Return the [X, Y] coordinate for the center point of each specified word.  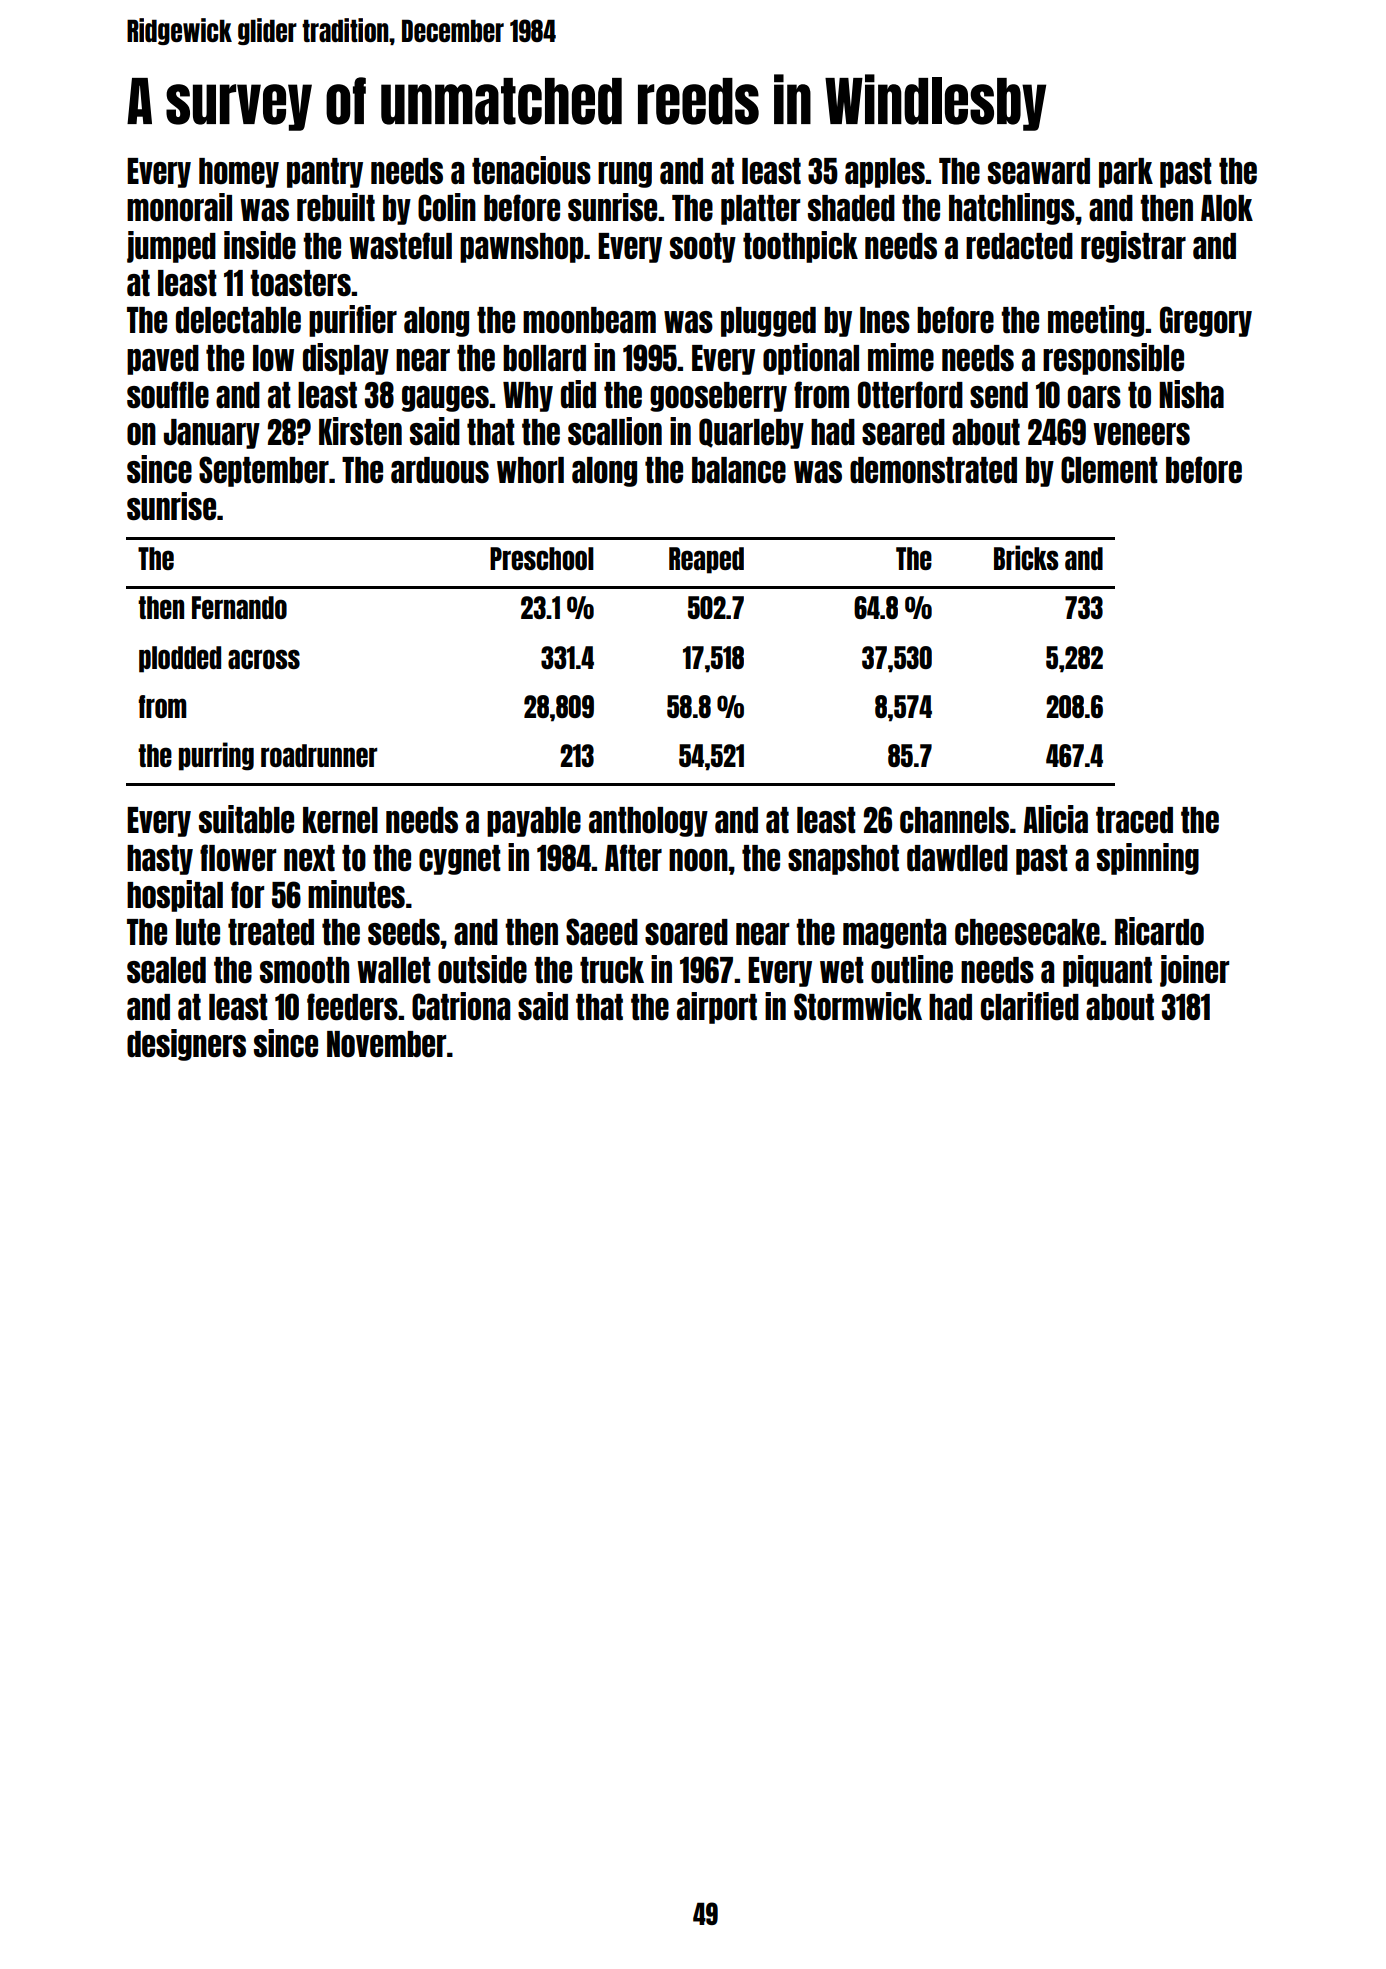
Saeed [602, 931]
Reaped [706, 560]
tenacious [531, 170]
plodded [180, 659]
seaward [1039, 171]
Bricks [1026, 557]
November [386, 1044]
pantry [325, 173]
